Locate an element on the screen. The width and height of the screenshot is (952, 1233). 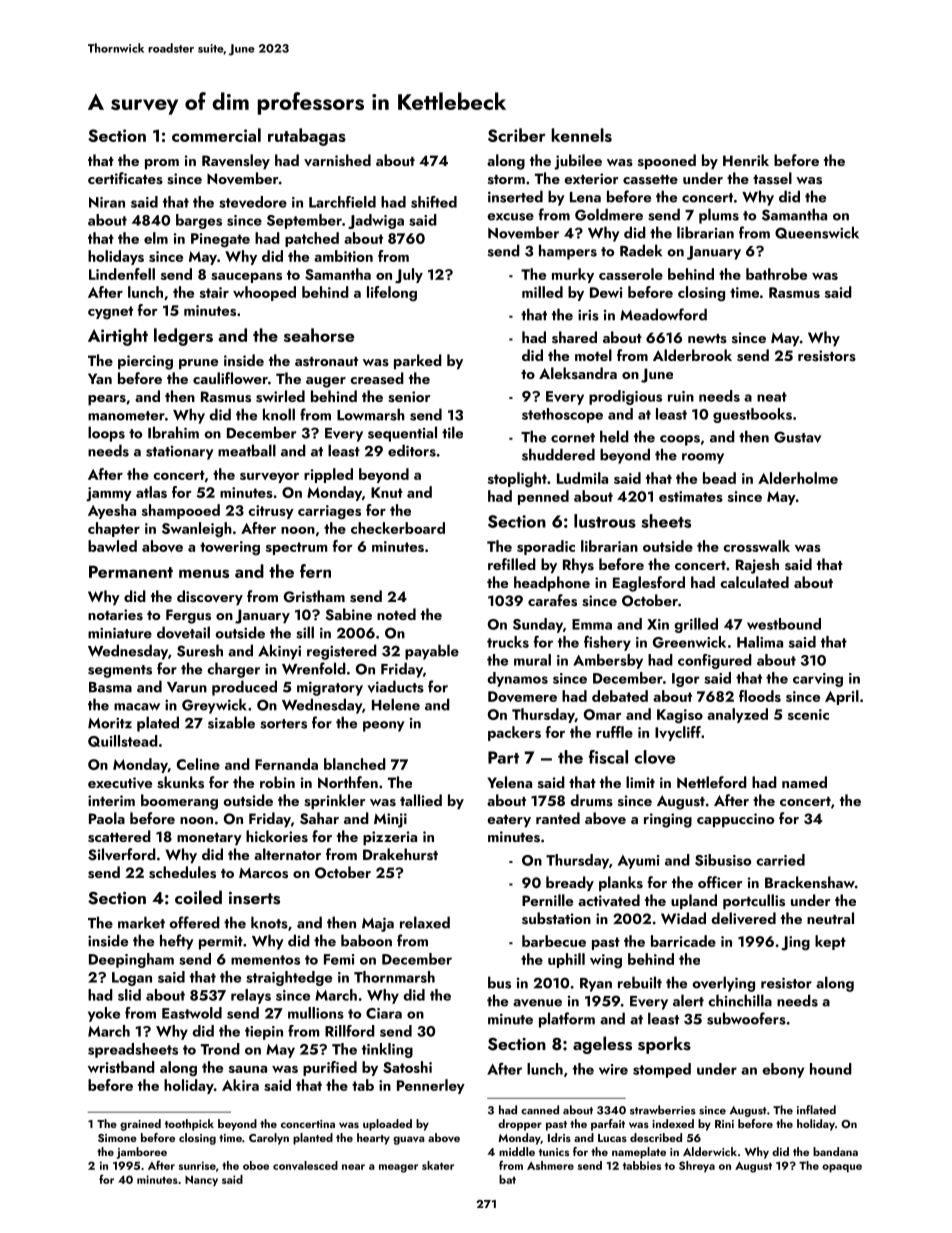
knoll is located at coordinates (279, 414).
